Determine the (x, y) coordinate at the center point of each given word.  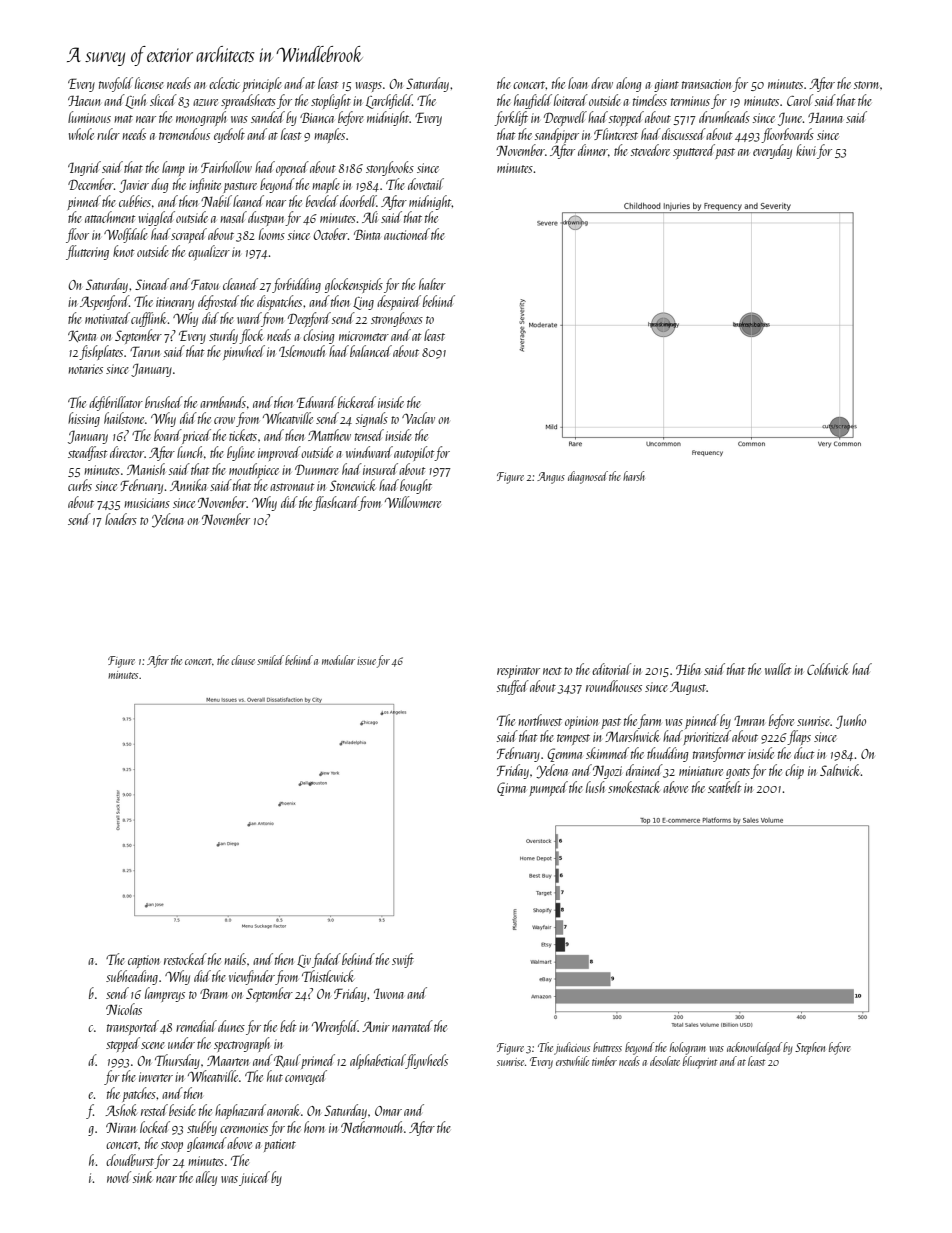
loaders (121, 519)
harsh (634, 476)
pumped (548, 788)
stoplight (331, 101)
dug (159, 185)
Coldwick (827, 669)
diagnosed (588, 477)
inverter (156, 1077)
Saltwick (840, 770)
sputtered (694, 151)
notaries (86, 369)
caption (144, 961)
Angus (551, 478)
